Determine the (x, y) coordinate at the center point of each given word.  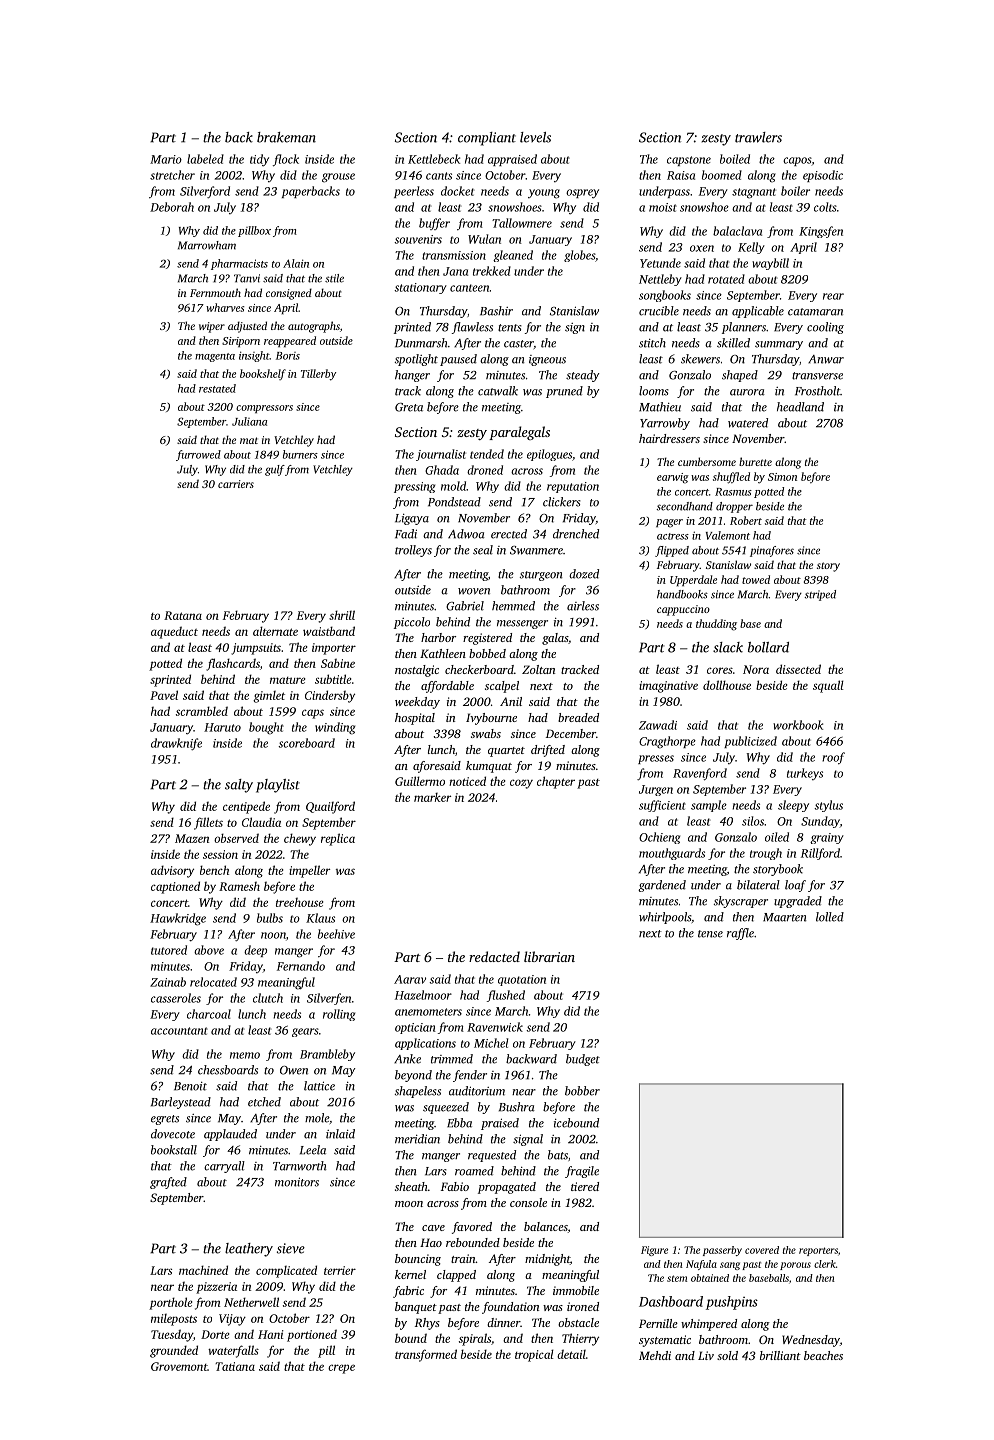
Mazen (192, 838)
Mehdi (655, 1355)
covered (762, 1250)
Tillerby (318, 375)
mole (317, 1118)
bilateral (758, 885)
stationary (420, 288)
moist (663, 207)
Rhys (427, 1324)
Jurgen (656, 790)
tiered (585, 1186)
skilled (733, 343)
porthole (170, 1303)
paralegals (519, 433)
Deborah (172, 207)
